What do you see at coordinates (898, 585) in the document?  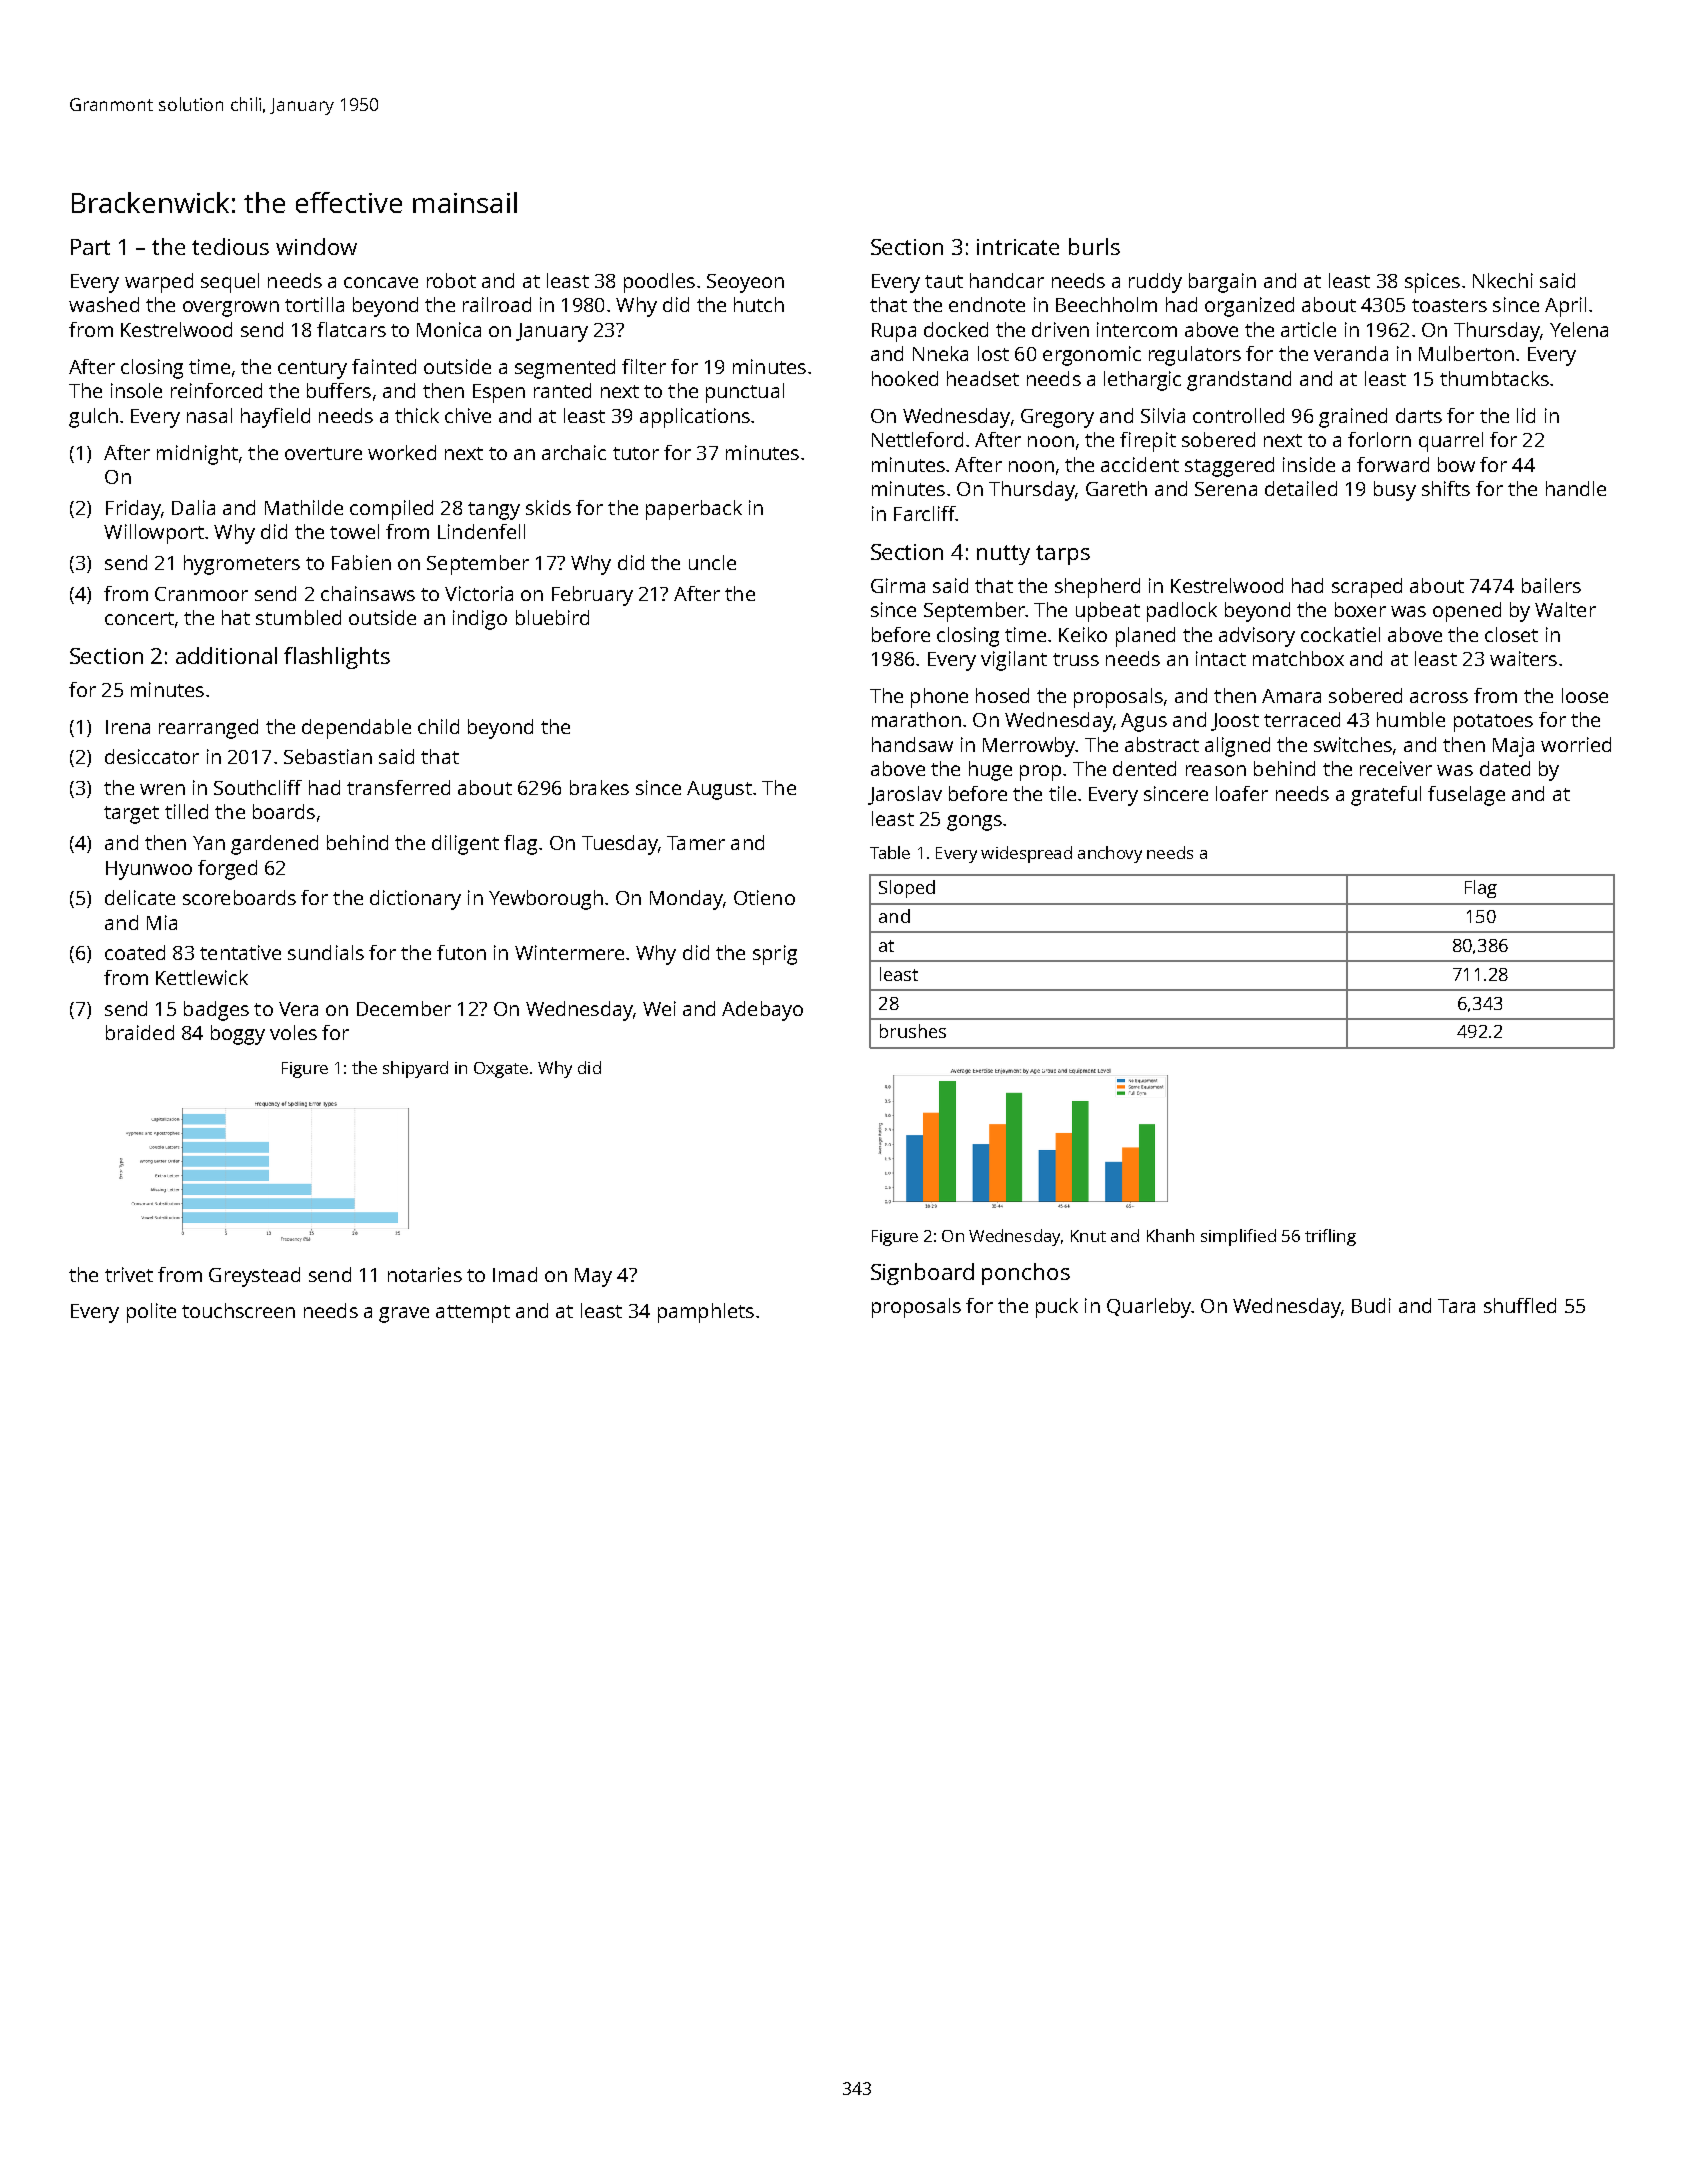 I see `Girma` at bounding box center [898, 585].
